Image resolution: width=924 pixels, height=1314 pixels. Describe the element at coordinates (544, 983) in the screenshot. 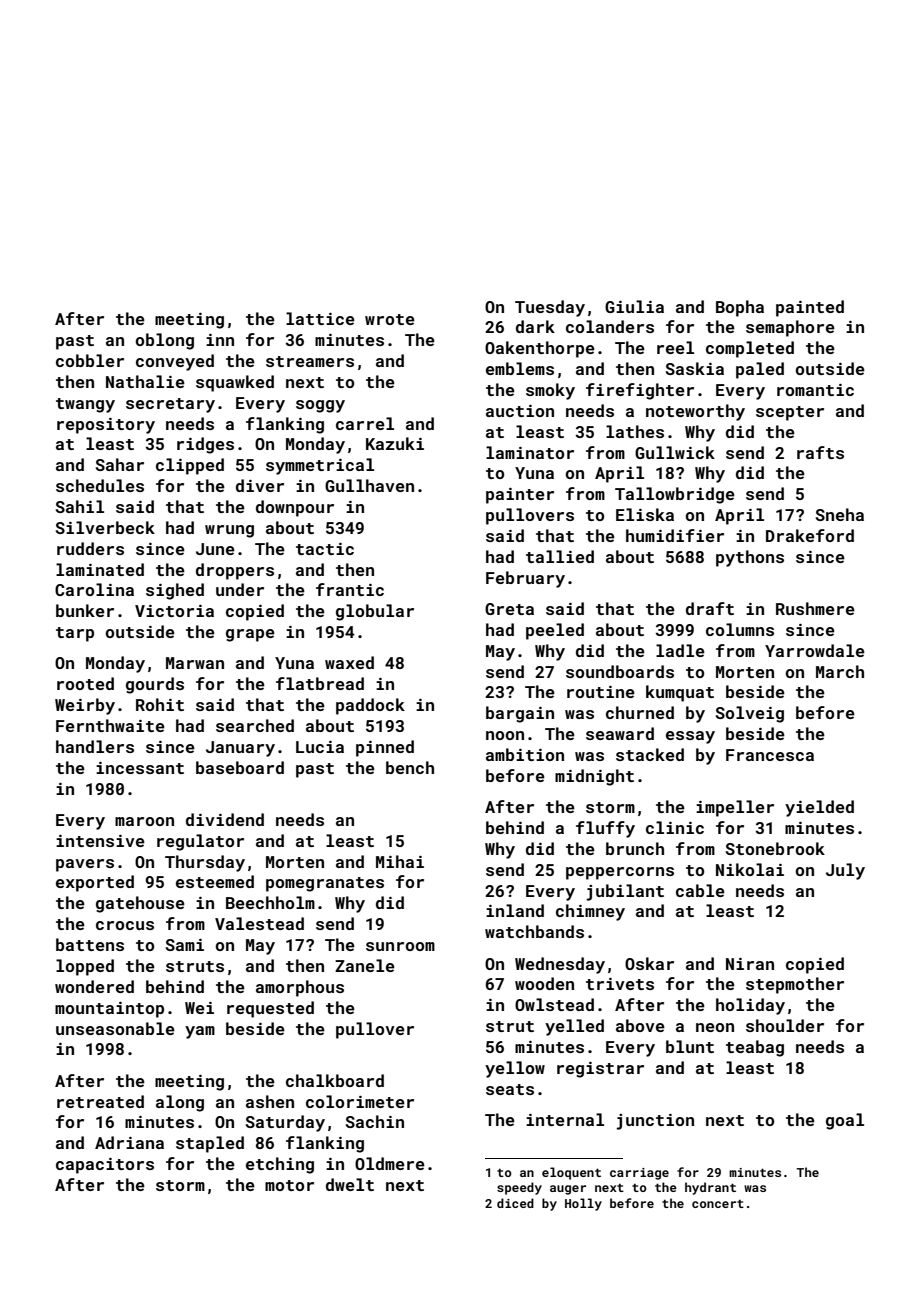

I see `wooden` at that location.
